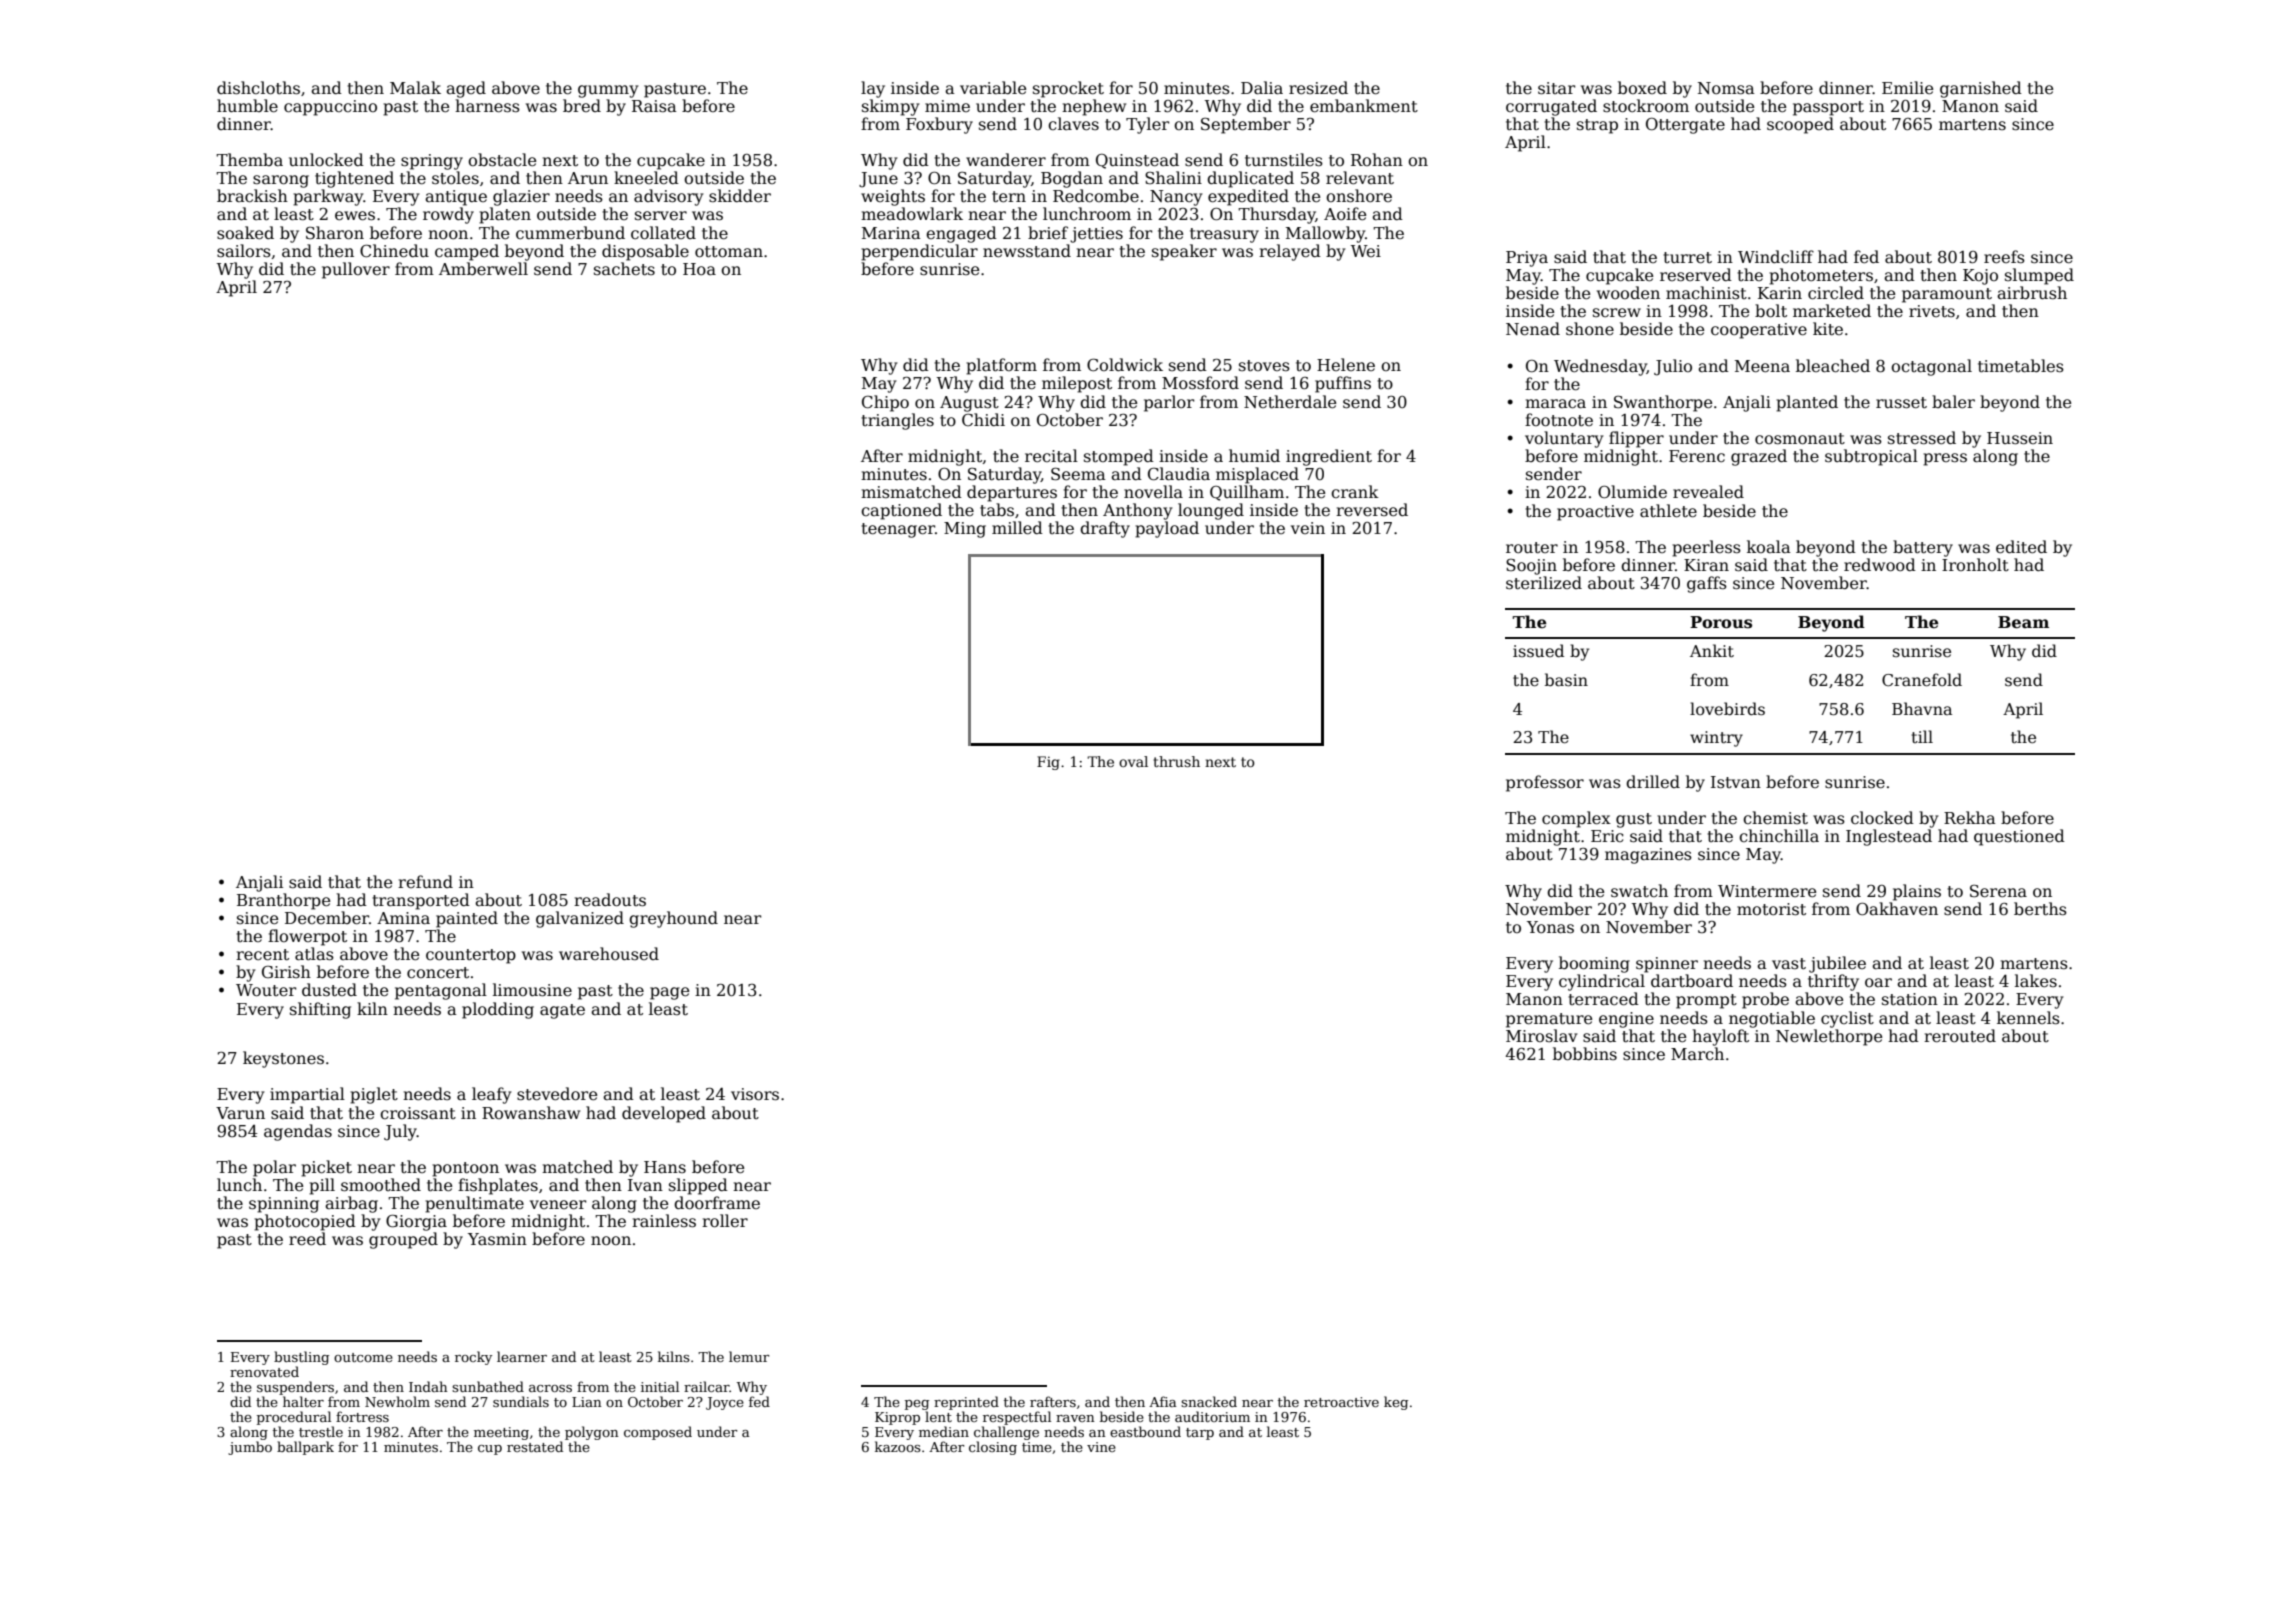  What do you see at coordinates (1001, 366) in the screenshot?
I see `platform` at bounding box center [1001, 366].
